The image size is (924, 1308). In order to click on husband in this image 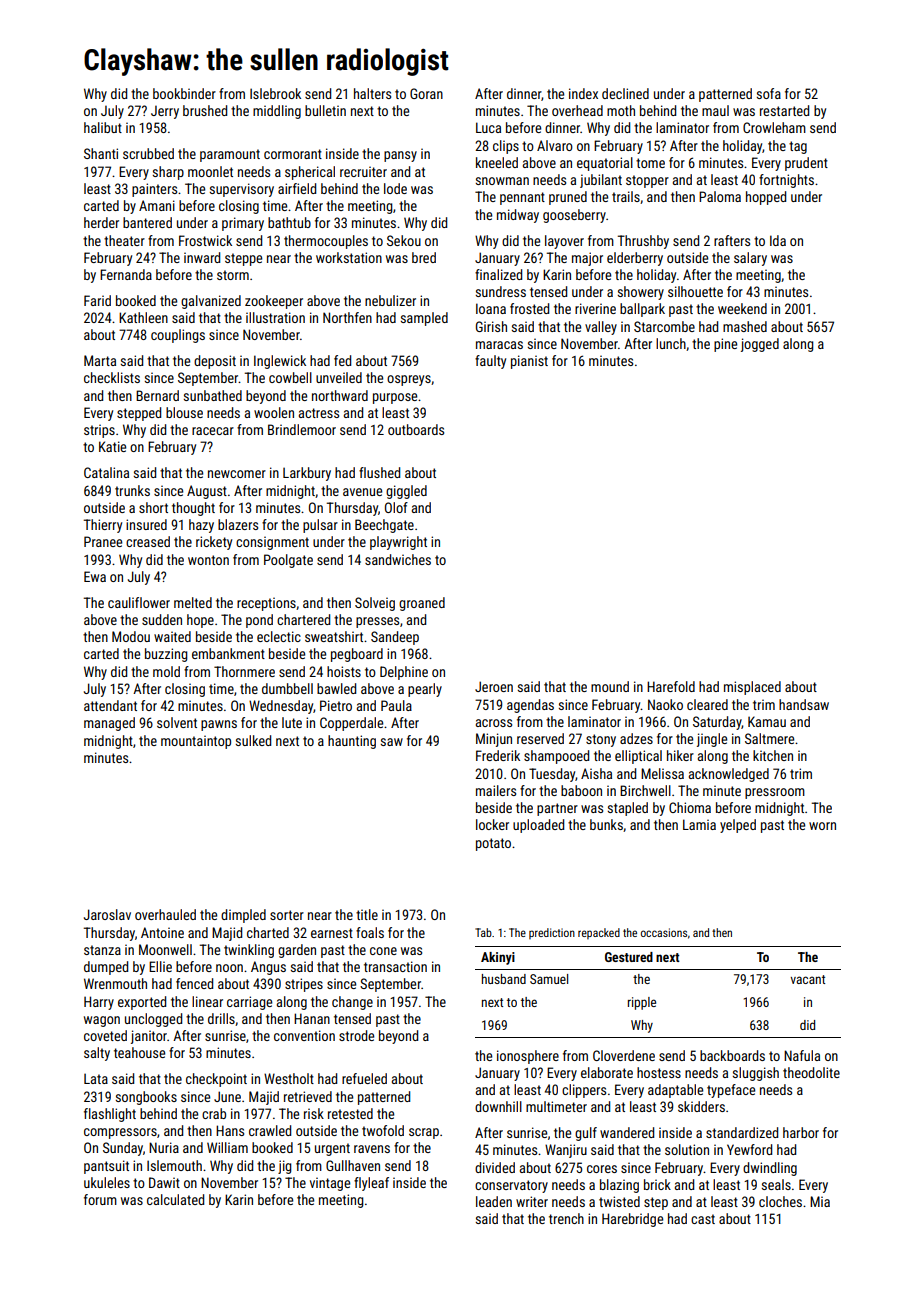, I will do `click(504, 979)`.
